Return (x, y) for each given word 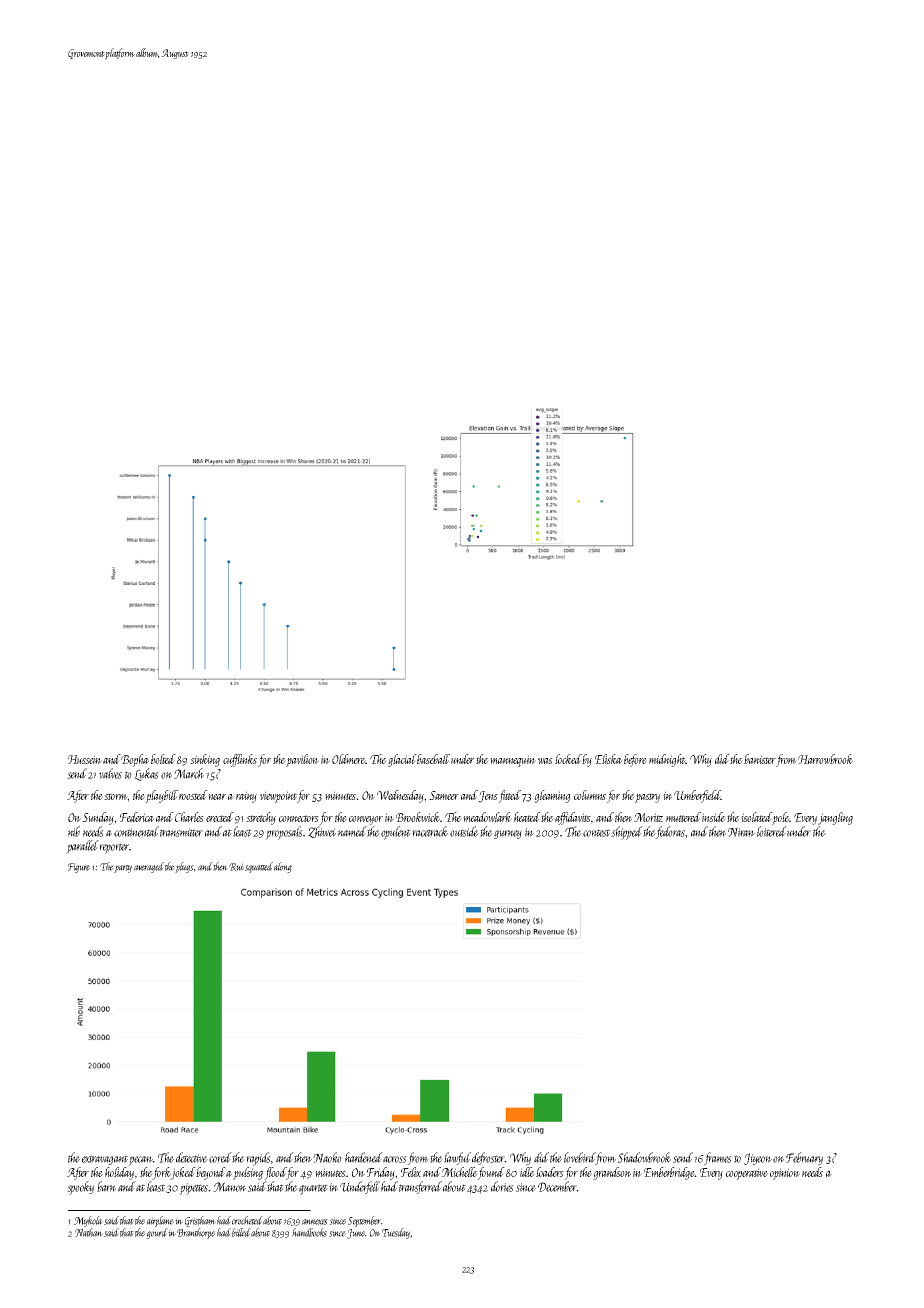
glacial (402, 760)
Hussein (85, 759)
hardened (364, 1157)
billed (241, 1232)
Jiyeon (758, 1159)
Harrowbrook (825, 759)
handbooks (309, 1232)
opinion (785, 1174)
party (123, 869)
